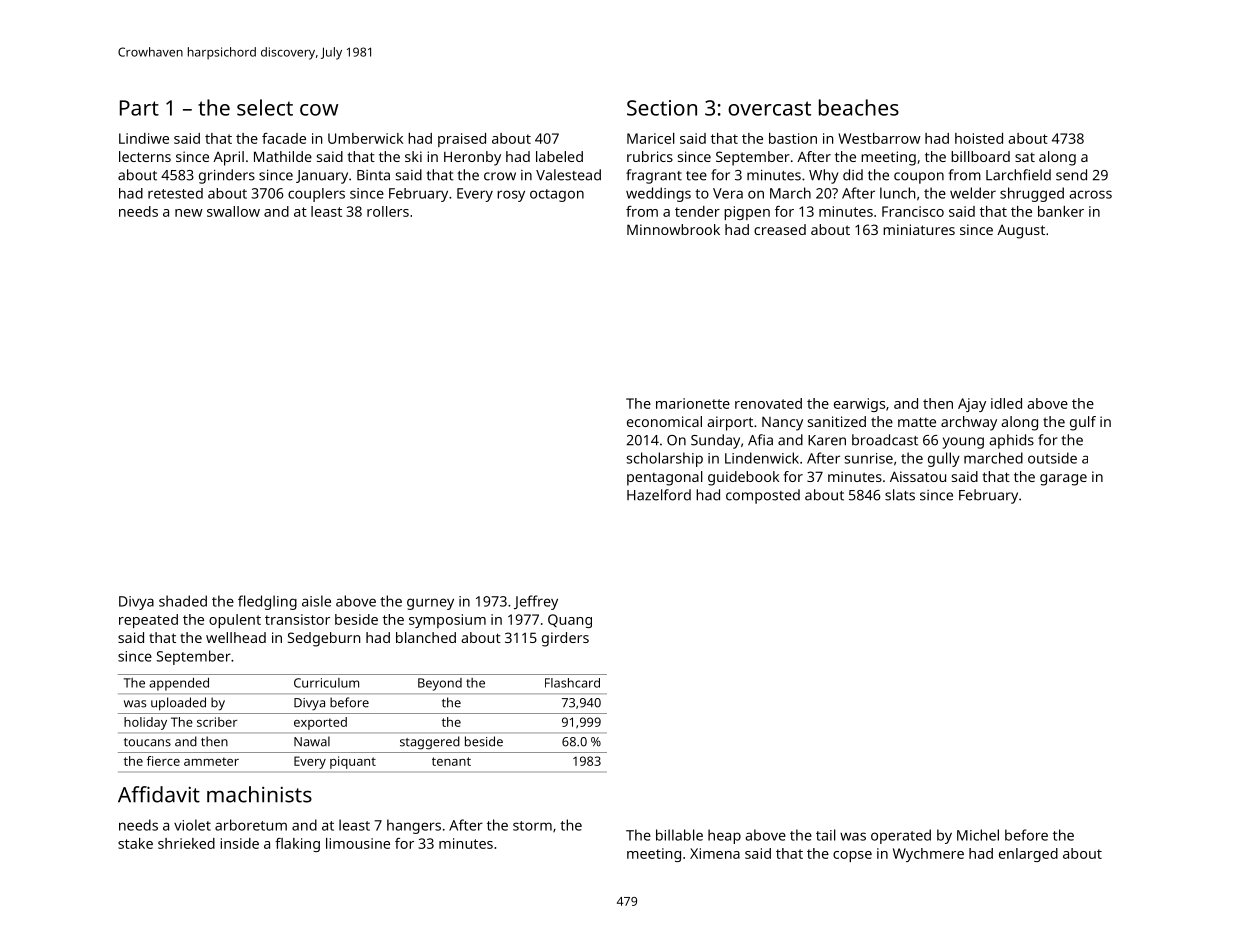 The height and width of the image is (952, 1233). I want to click on composted, so click(763, 496).
